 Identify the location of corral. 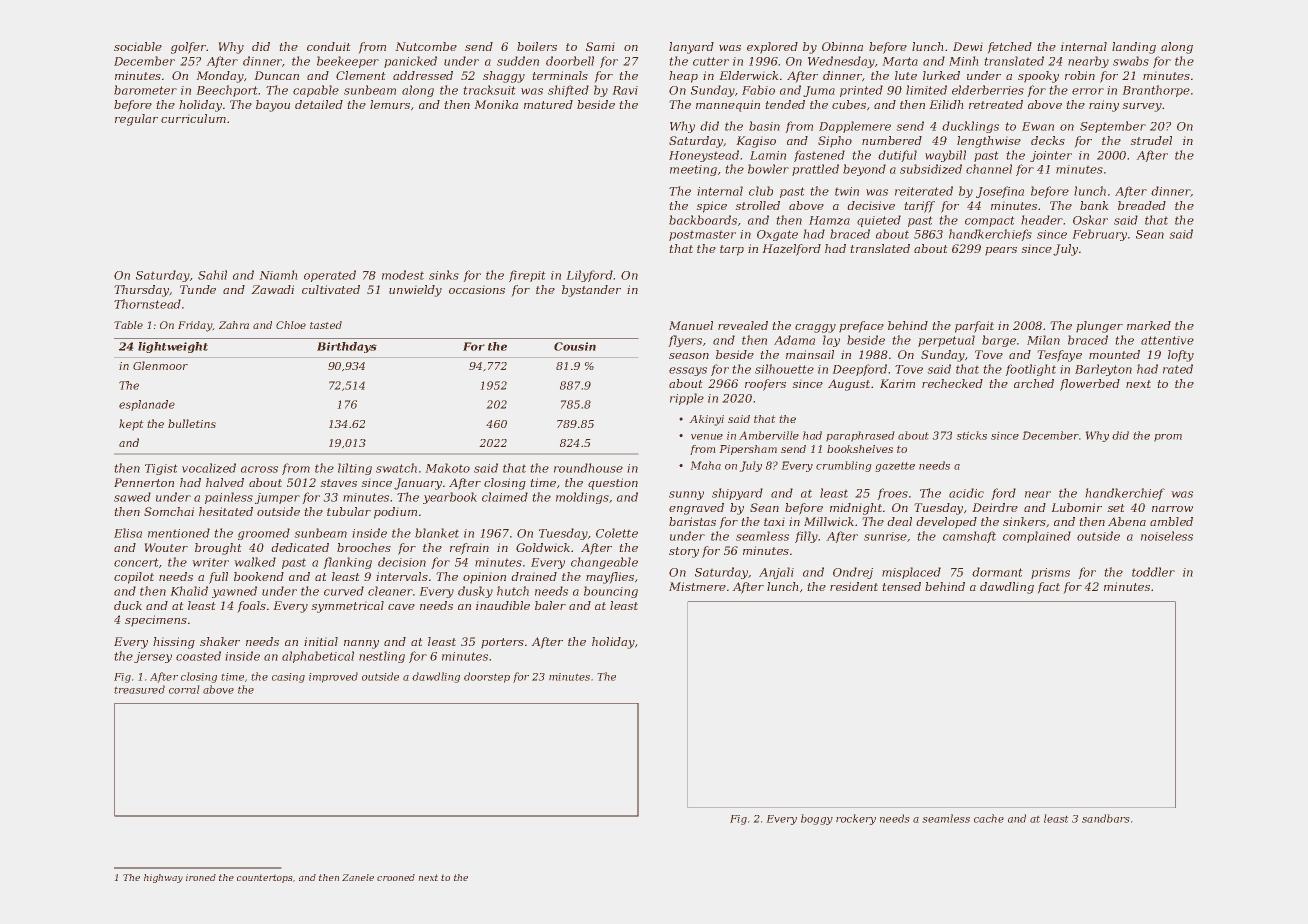
(184, 689).
